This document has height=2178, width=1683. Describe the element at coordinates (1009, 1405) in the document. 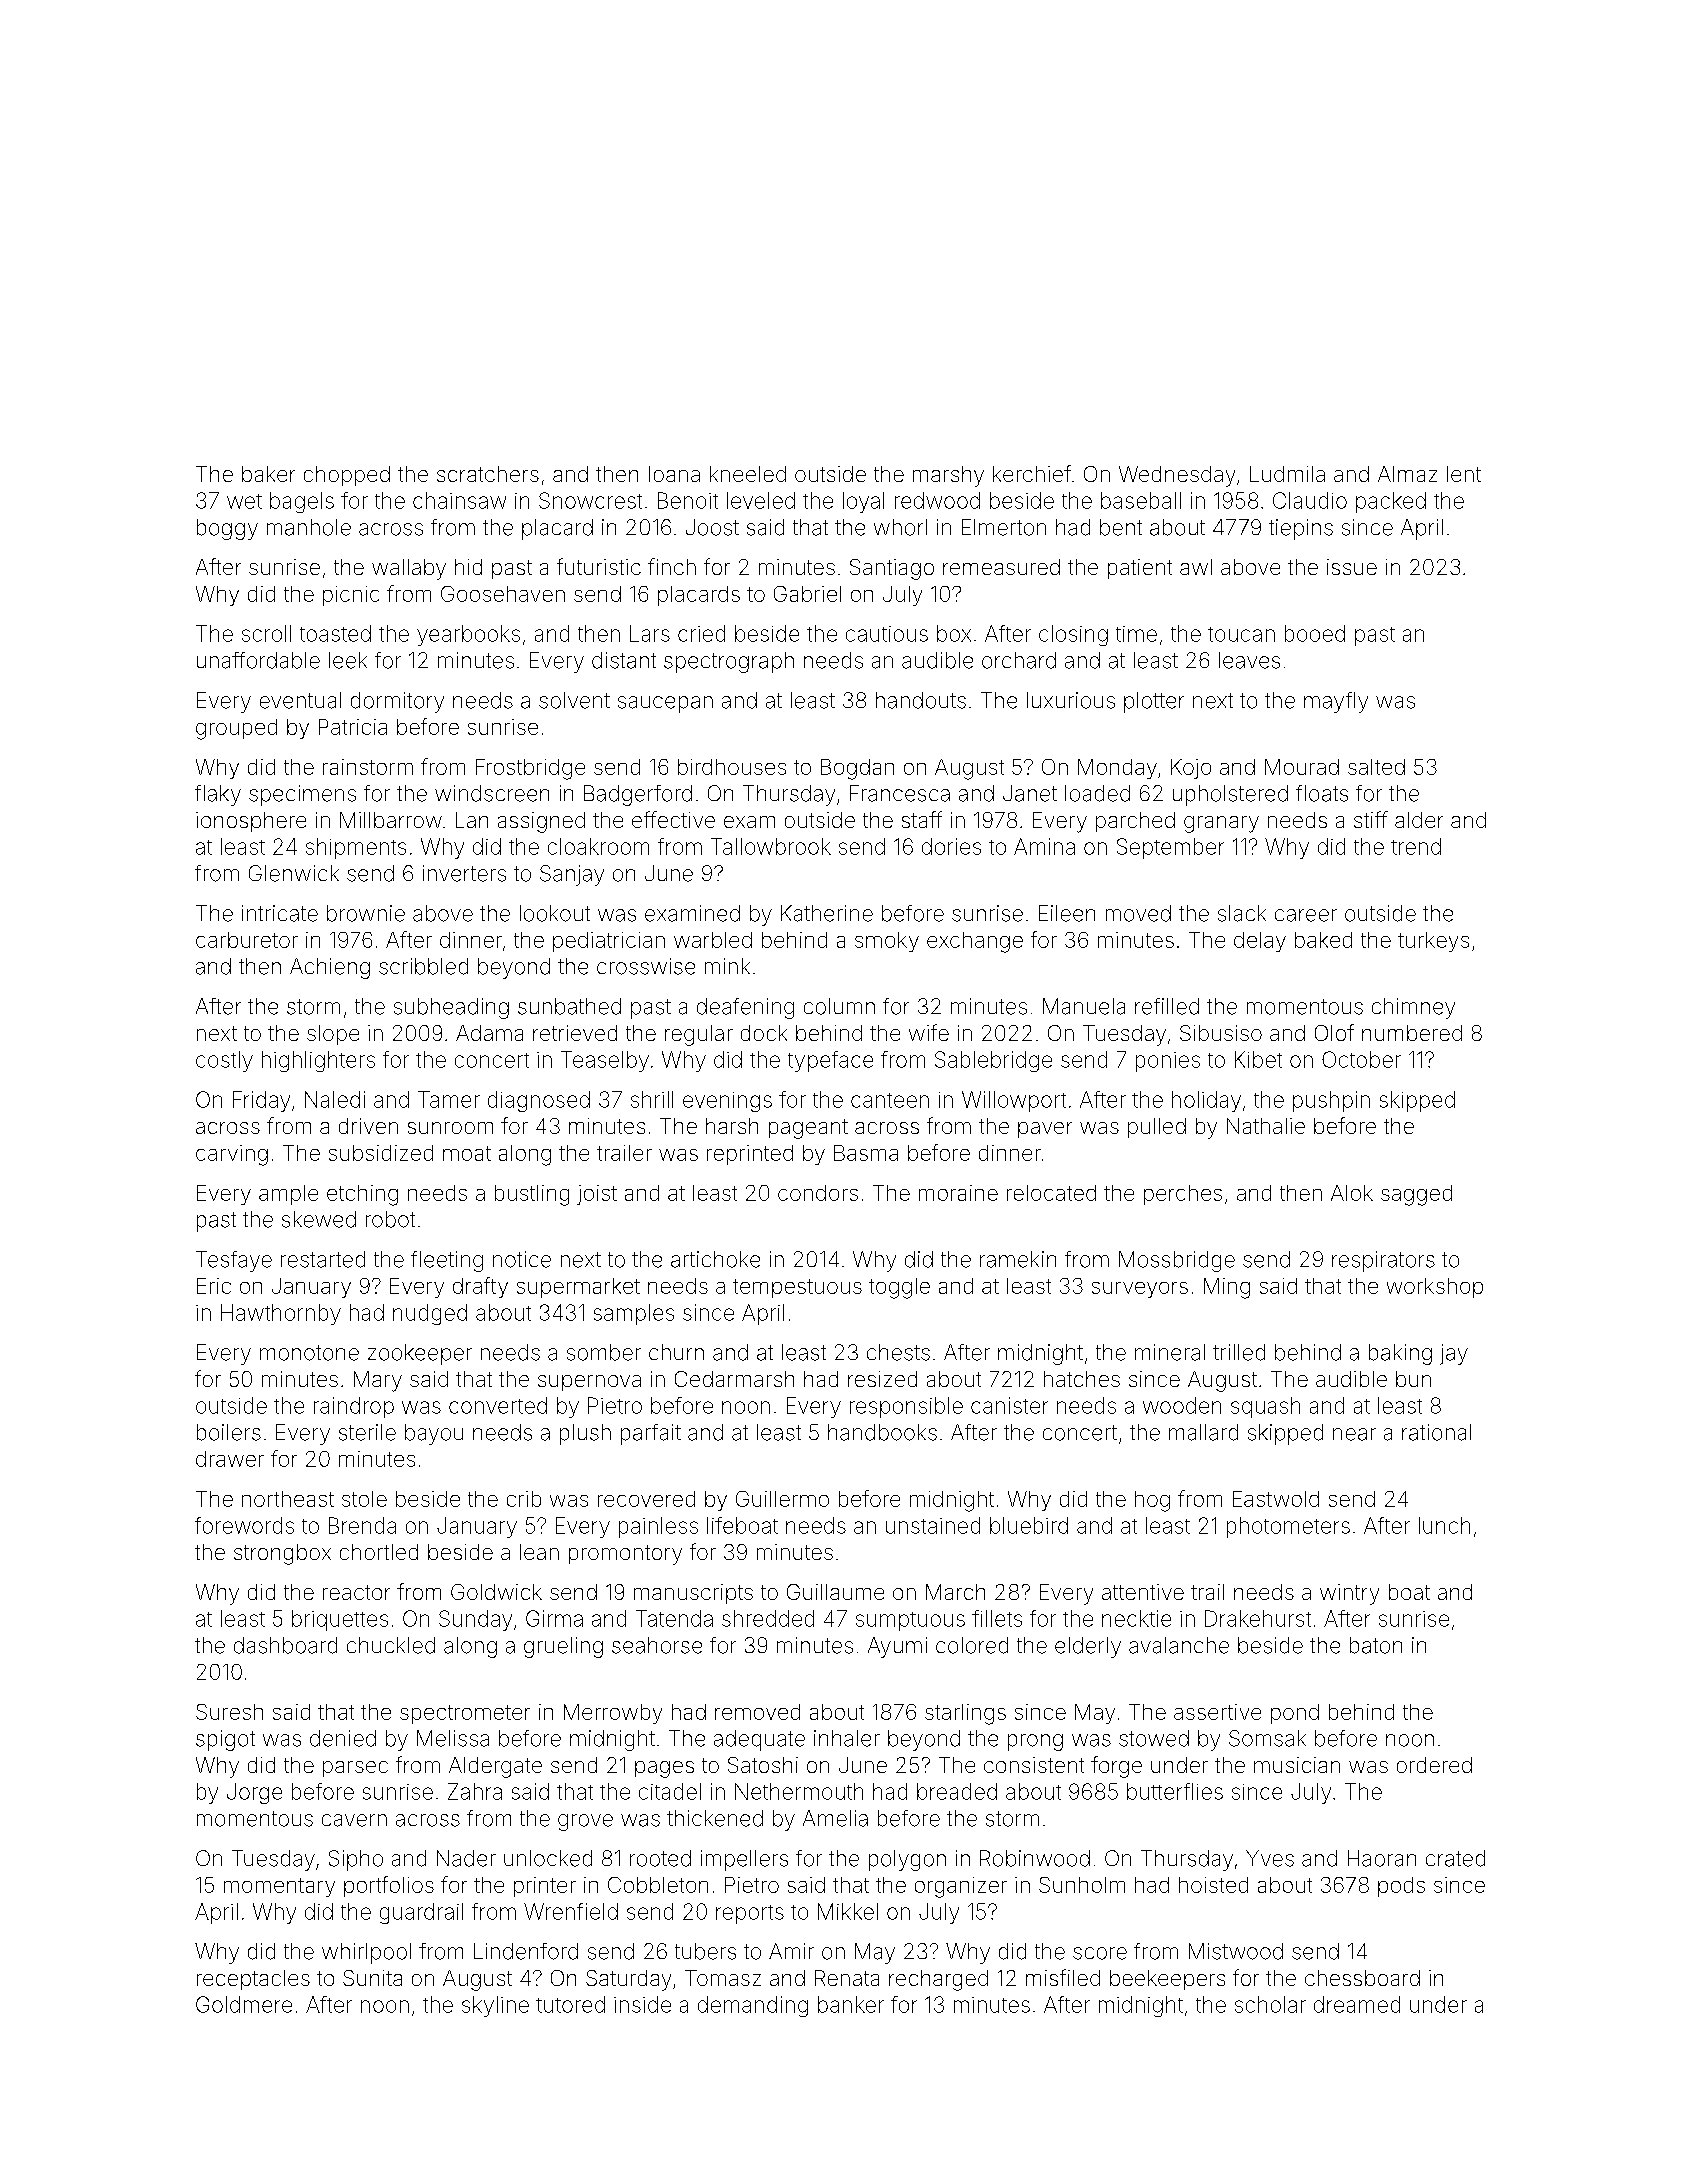

I see `canister` at that location.
